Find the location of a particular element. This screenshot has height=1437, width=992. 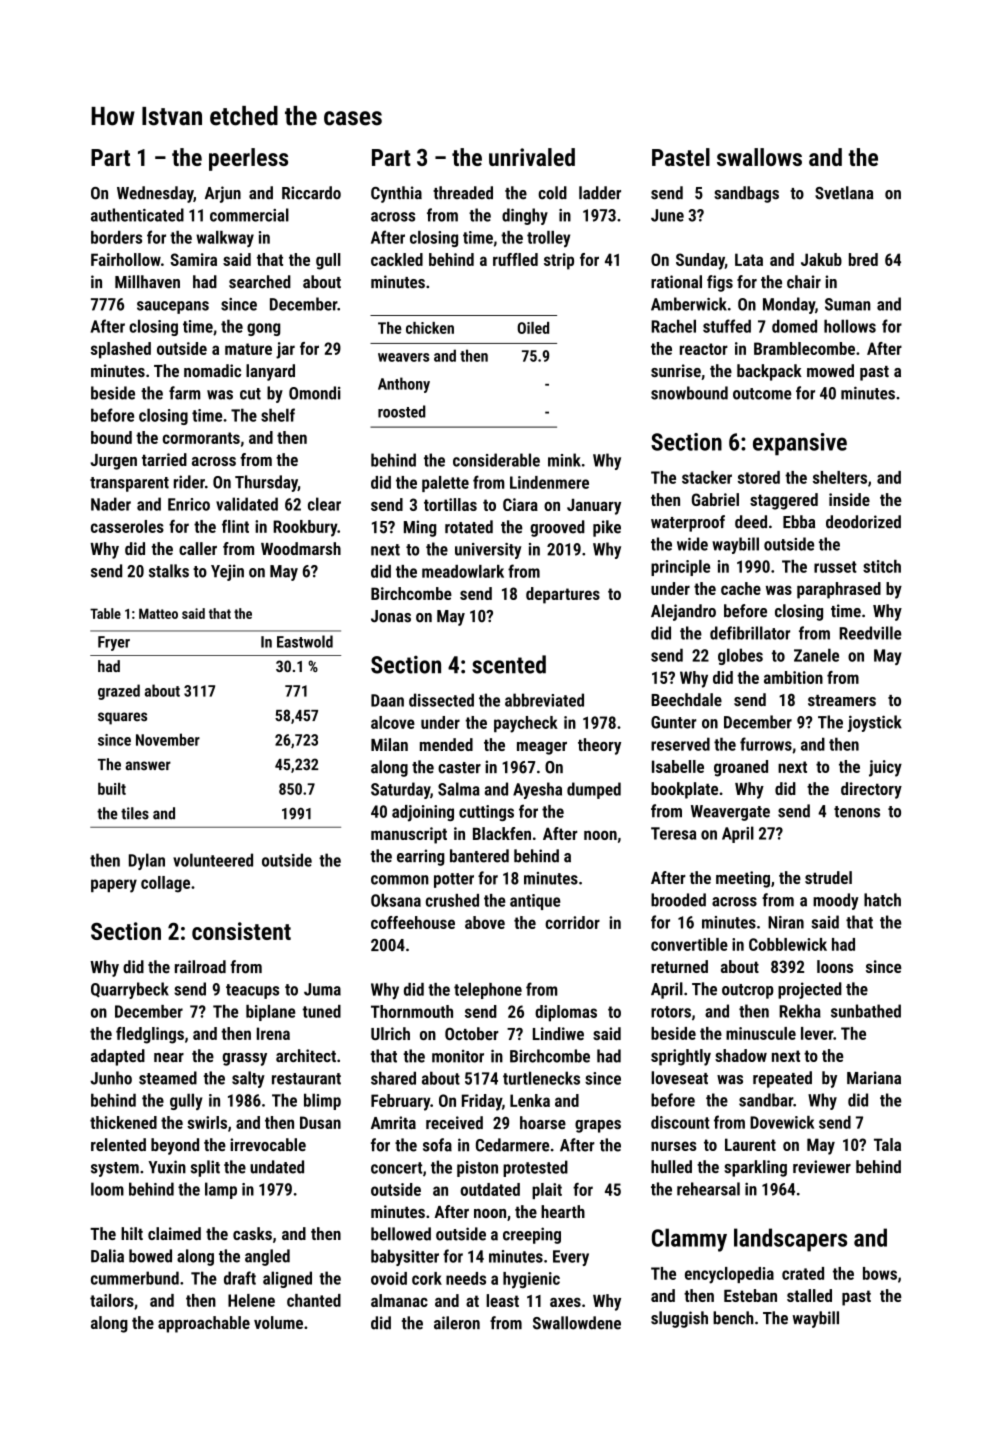

Oiled is located at coordinates (533, 328).
